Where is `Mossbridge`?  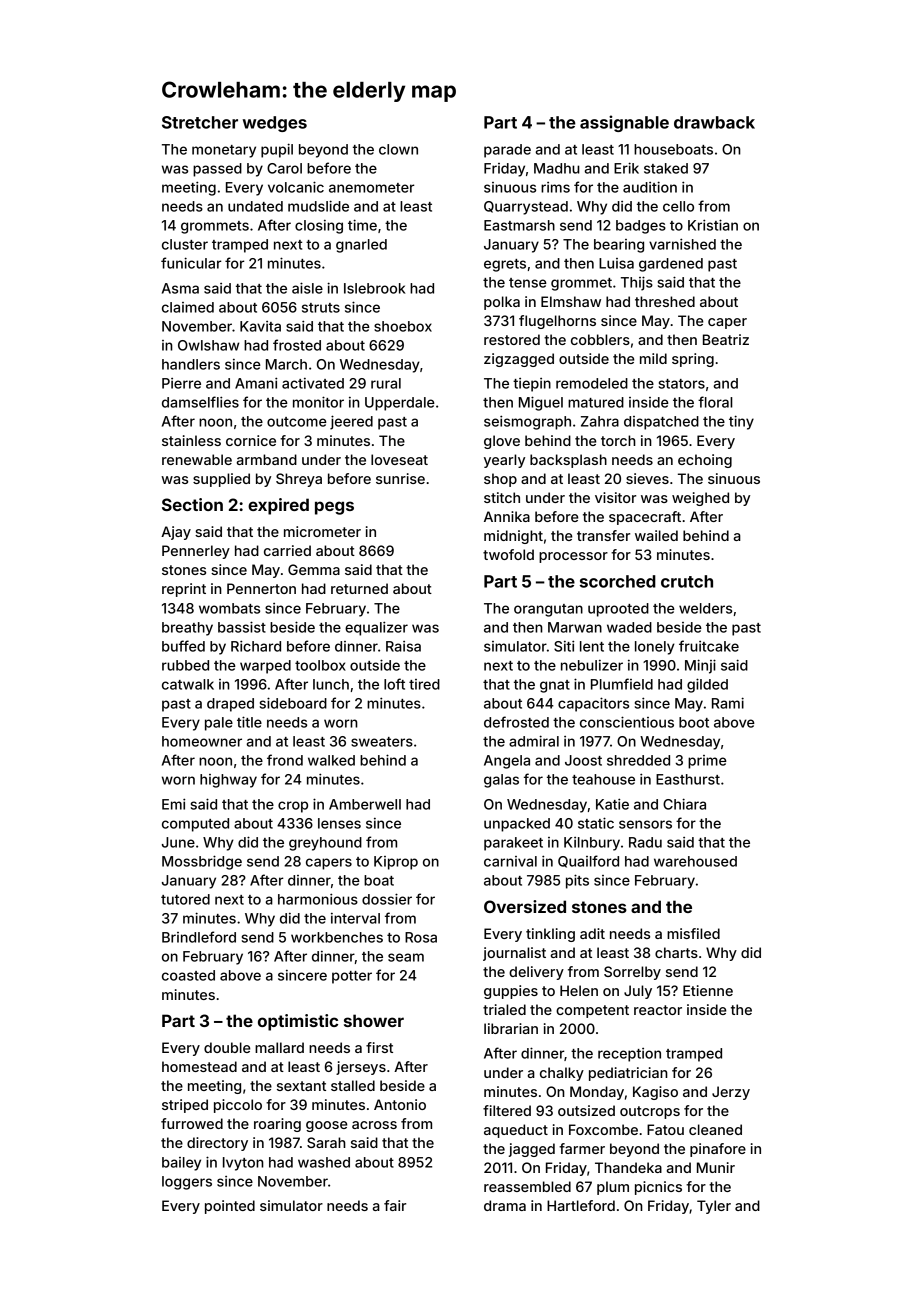
Mossbridge is located at coordinates (202, 862).
